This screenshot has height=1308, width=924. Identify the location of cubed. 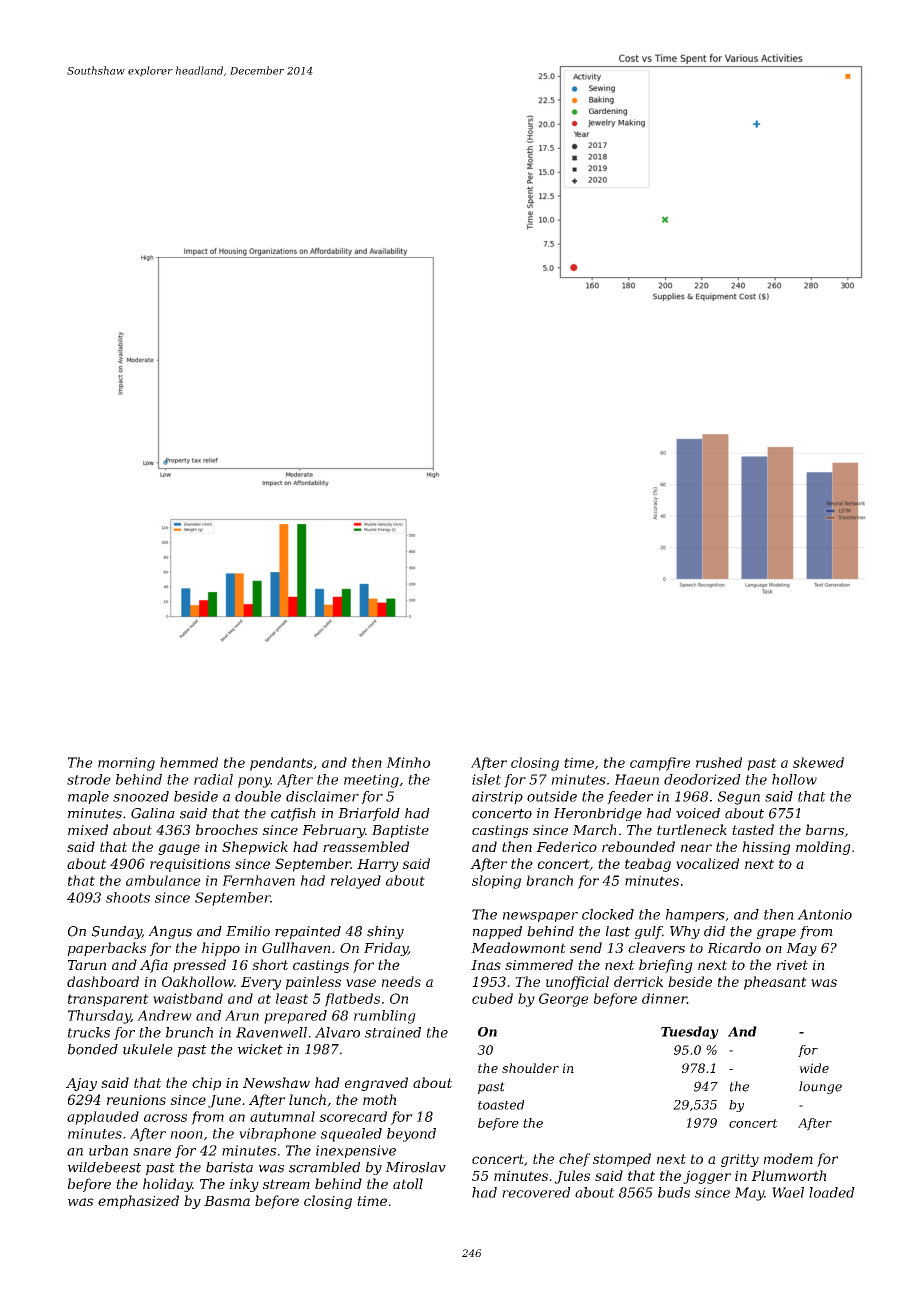
(492, 998).
